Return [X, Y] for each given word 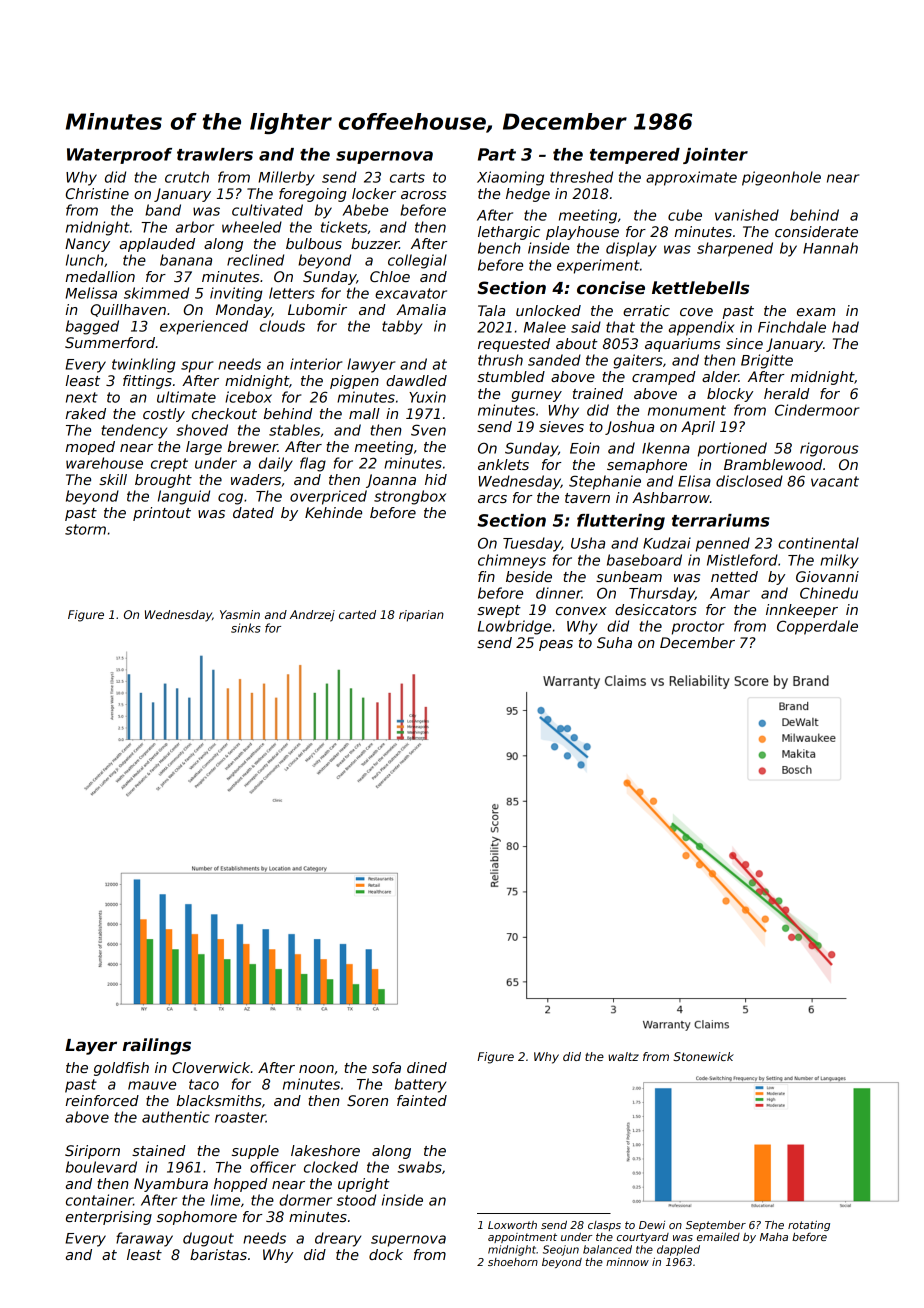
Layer [91, 1047]
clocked [331, 1167]
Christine [97, 193]
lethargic [509, 233]
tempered [635, 156]
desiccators [656, 609]
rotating [809, 1226]
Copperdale [817, 627]
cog [230, 499]
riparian [421, 616]
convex [581, 611]
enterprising [109, 1218]
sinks [246, 628]
